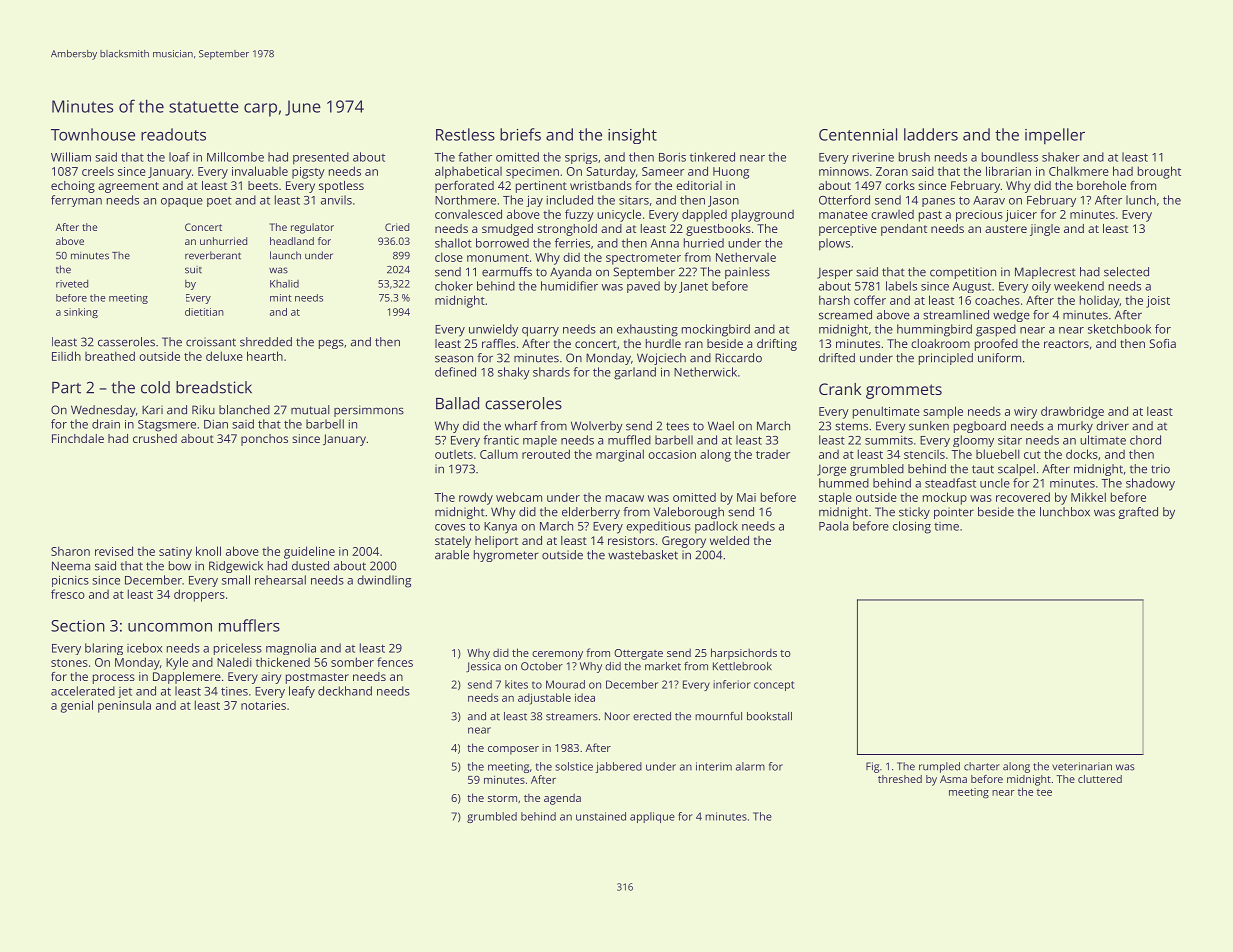 Image resolution: width=1233 pixels, height=952 pixels. I want to click on recovered, so click(1023, 497).
